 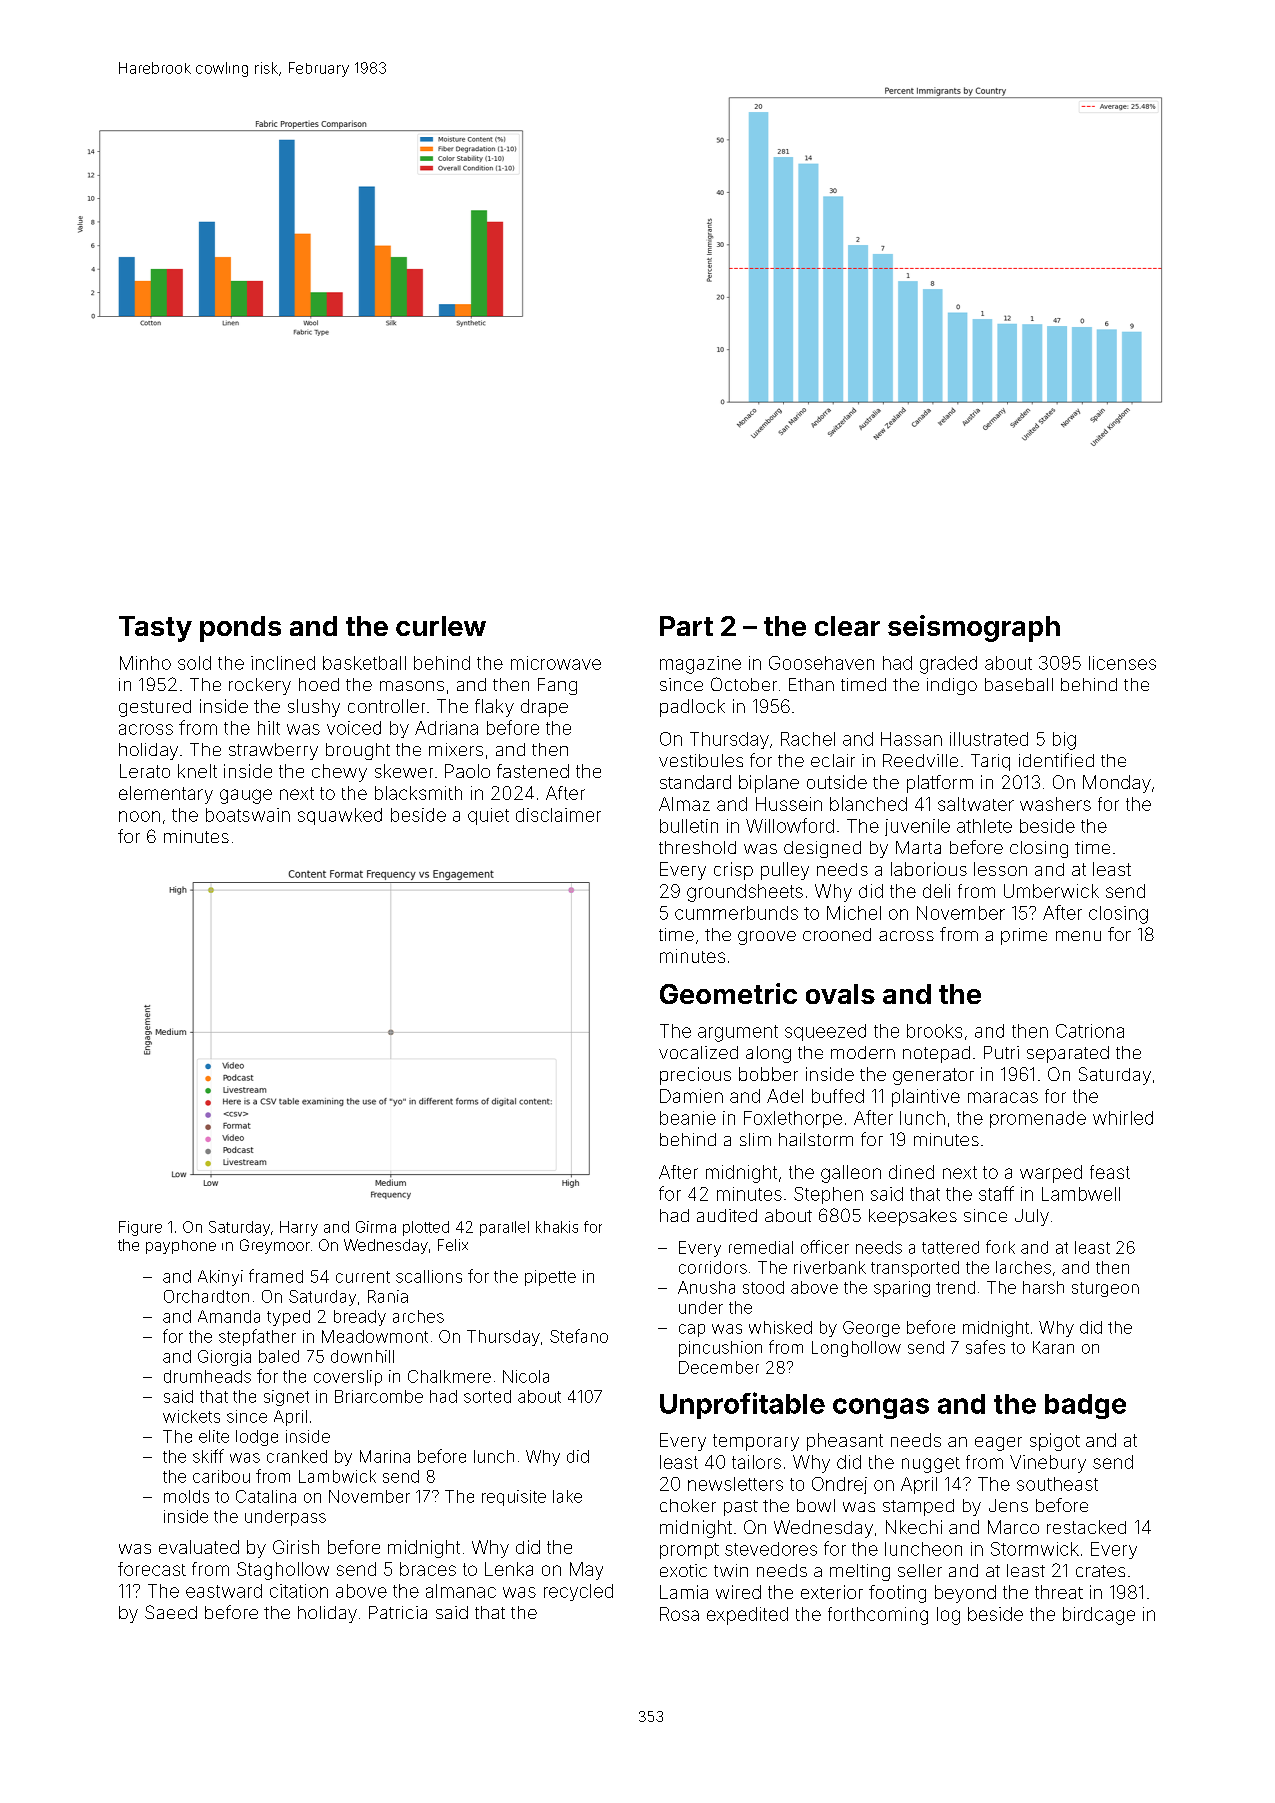 I want to click on licenses, so click(x=1122, y=663).
